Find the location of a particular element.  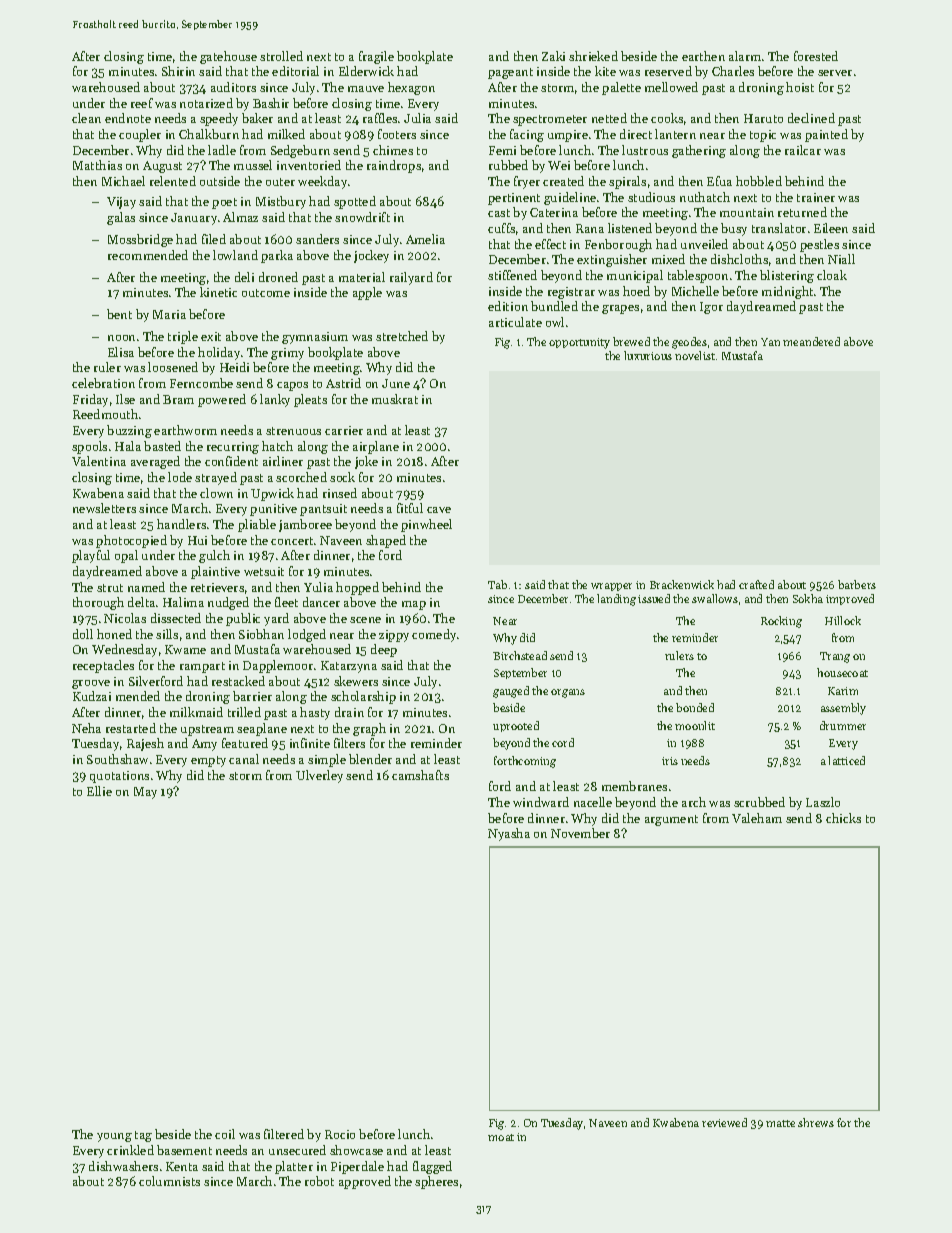

graph is located at coordinates (369, 729).
